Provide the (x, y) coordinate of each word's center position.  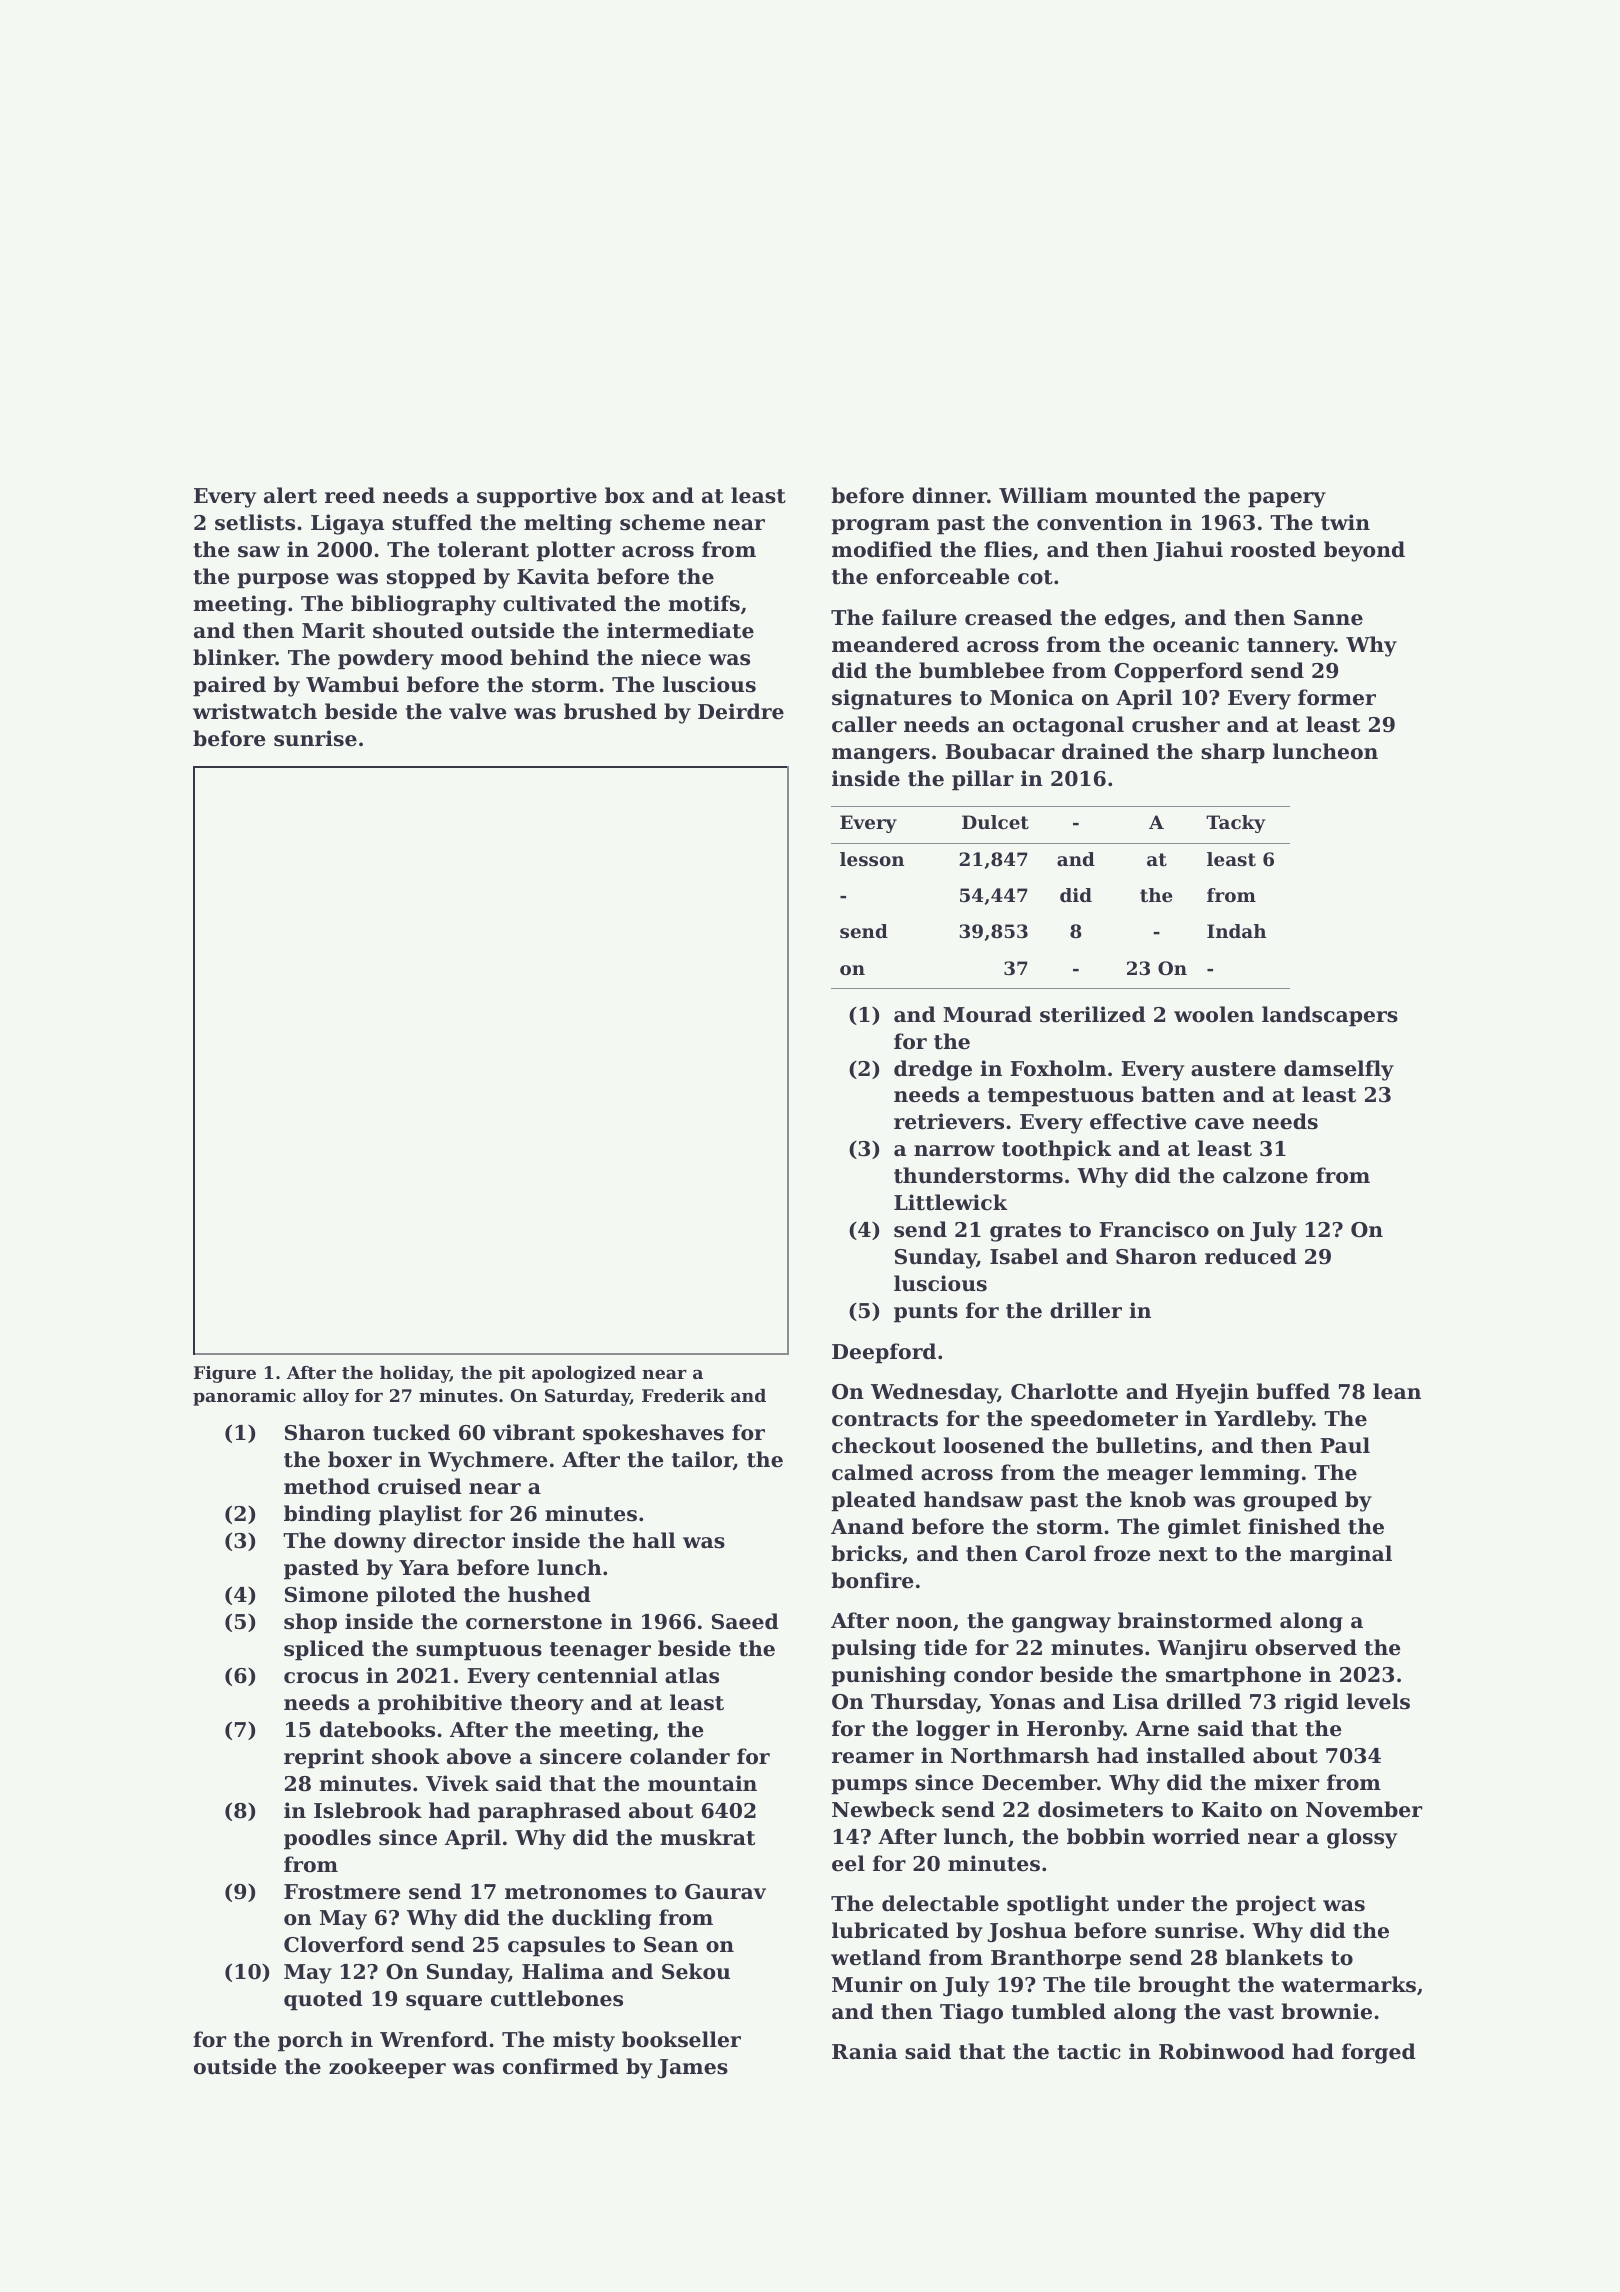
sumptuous (479, 1651)
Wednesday (934, 1393)
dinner (949, 495)
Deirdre (741, 711)
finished (1294, 1526)
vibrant (534, 1432)
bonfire (872, 1580)
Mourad (987, 1014)
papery (1287, 500)
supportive (537, 497)
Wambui (352, 684)
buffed (1293, 1391)
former (1337, 697)
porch (310, 2041)
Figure (225, 1374)
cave (1219, 1124)
